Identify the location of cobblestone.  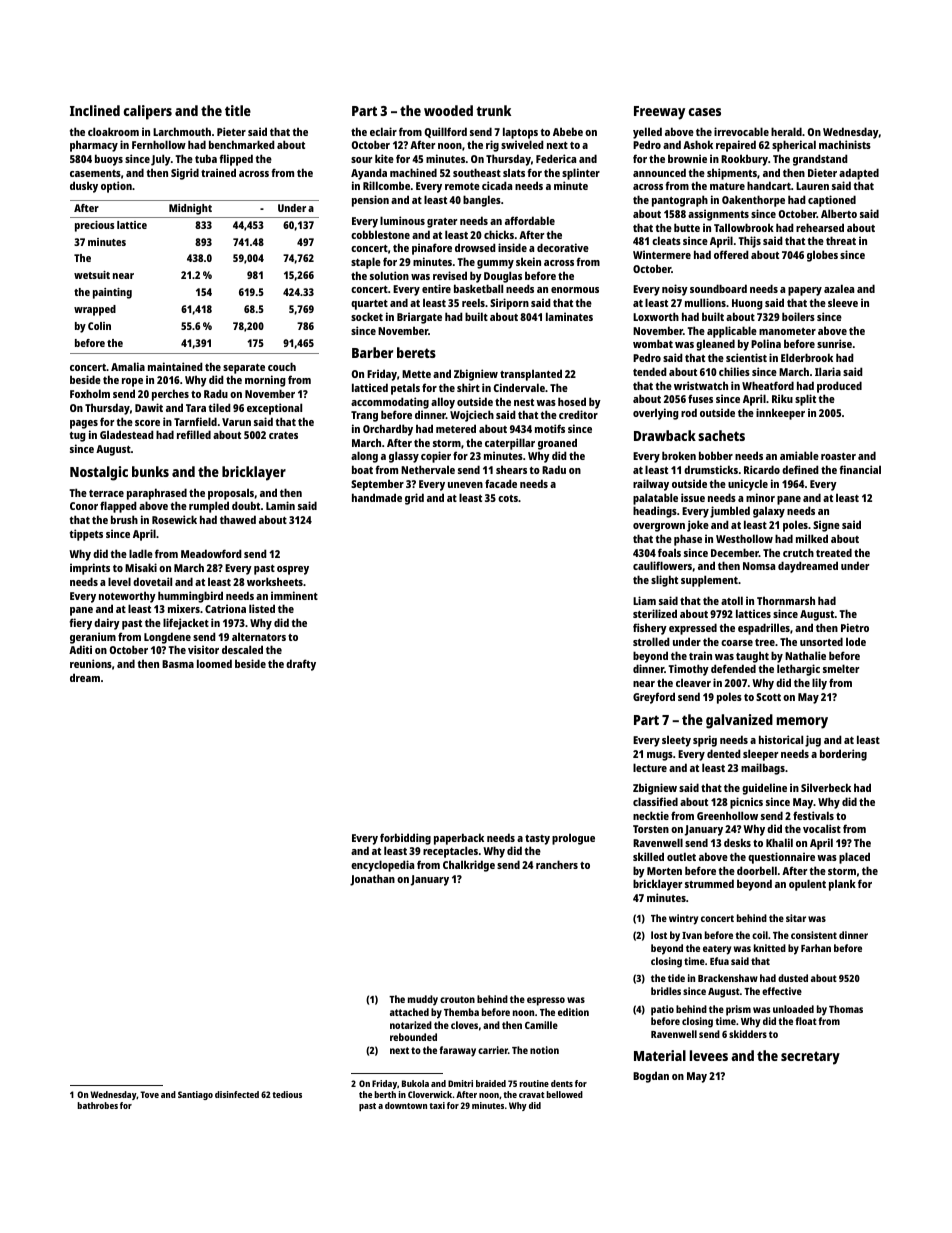
(380, 234).
